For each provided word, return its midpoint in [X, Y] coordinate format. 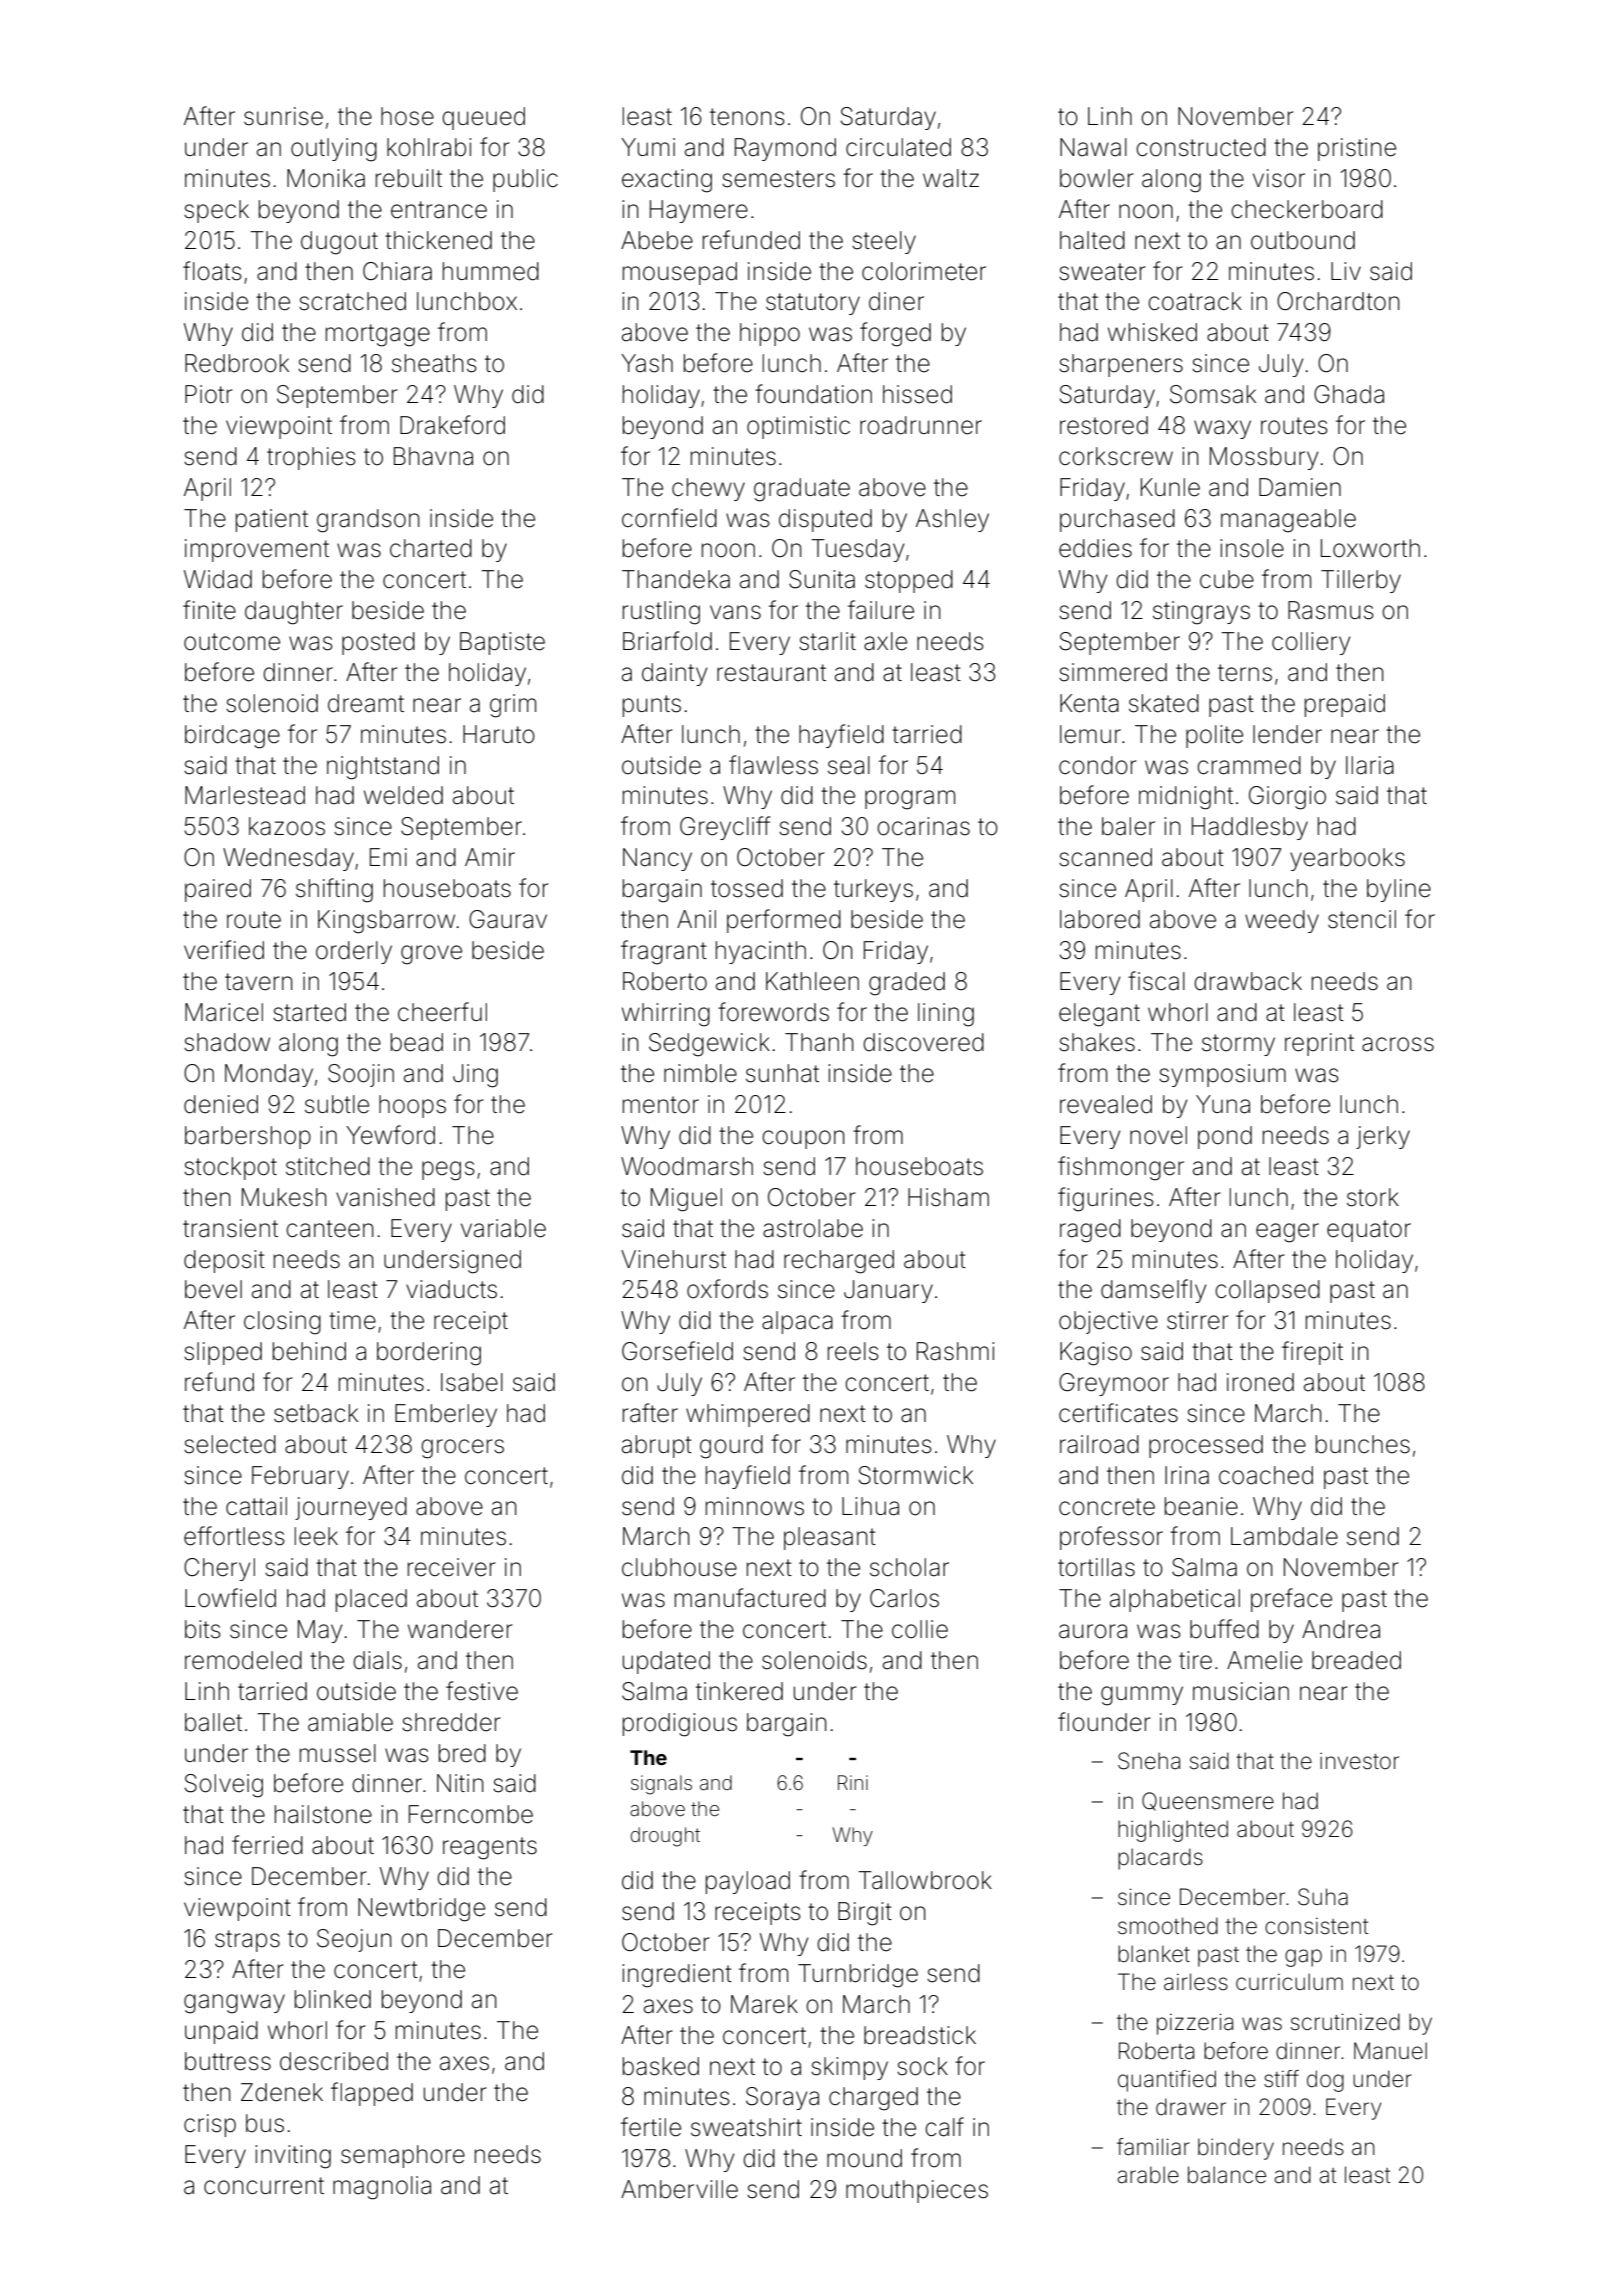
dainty [674, 674]
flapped [372, 2094]
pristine [1357, 149]
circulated [898, 147]
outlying [334, 150]
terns [1245, 673]
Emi [388, 857]
